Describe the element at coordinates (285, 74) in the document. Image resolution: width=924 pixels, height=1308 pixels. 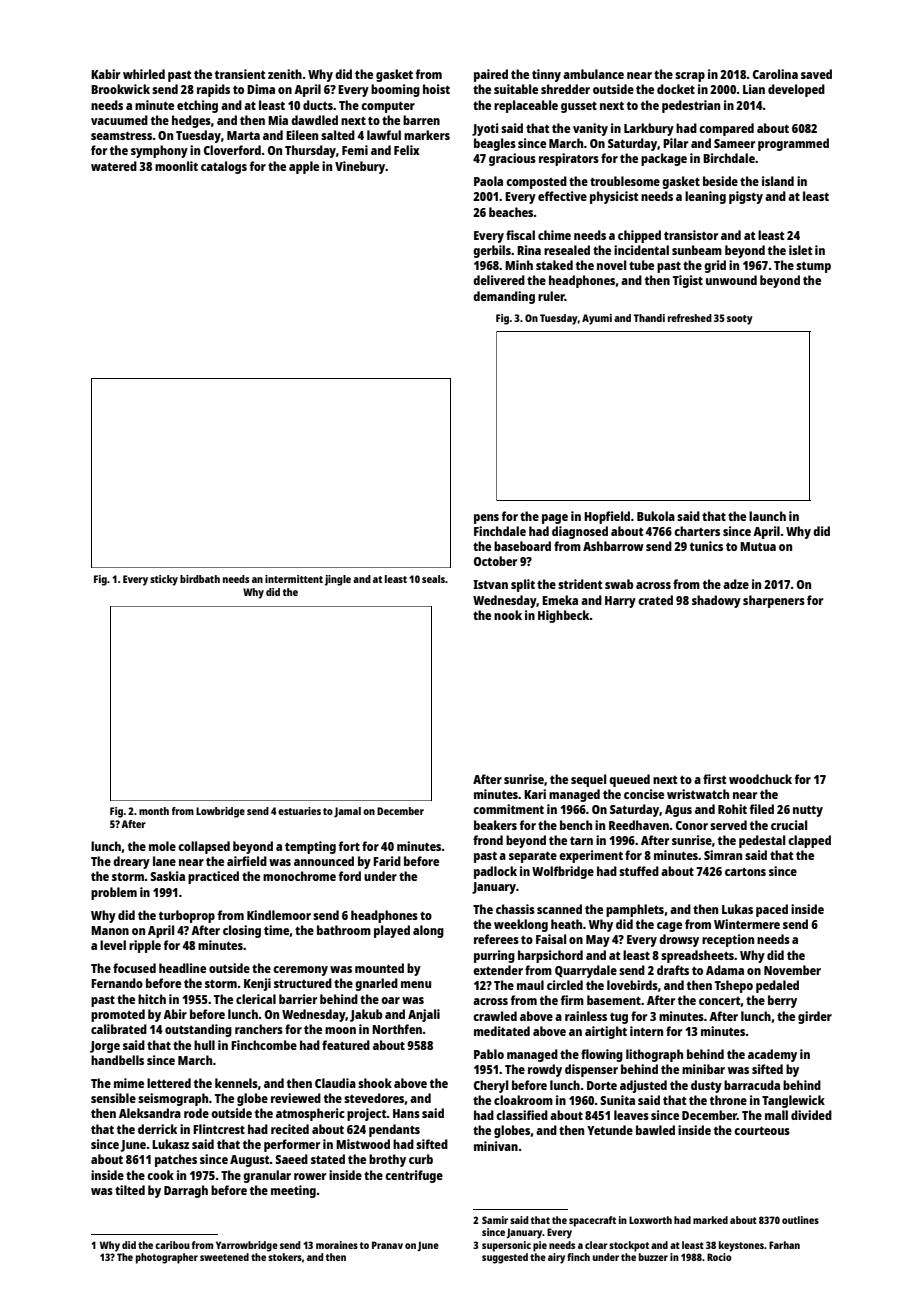
I see `zenith` at that location.
